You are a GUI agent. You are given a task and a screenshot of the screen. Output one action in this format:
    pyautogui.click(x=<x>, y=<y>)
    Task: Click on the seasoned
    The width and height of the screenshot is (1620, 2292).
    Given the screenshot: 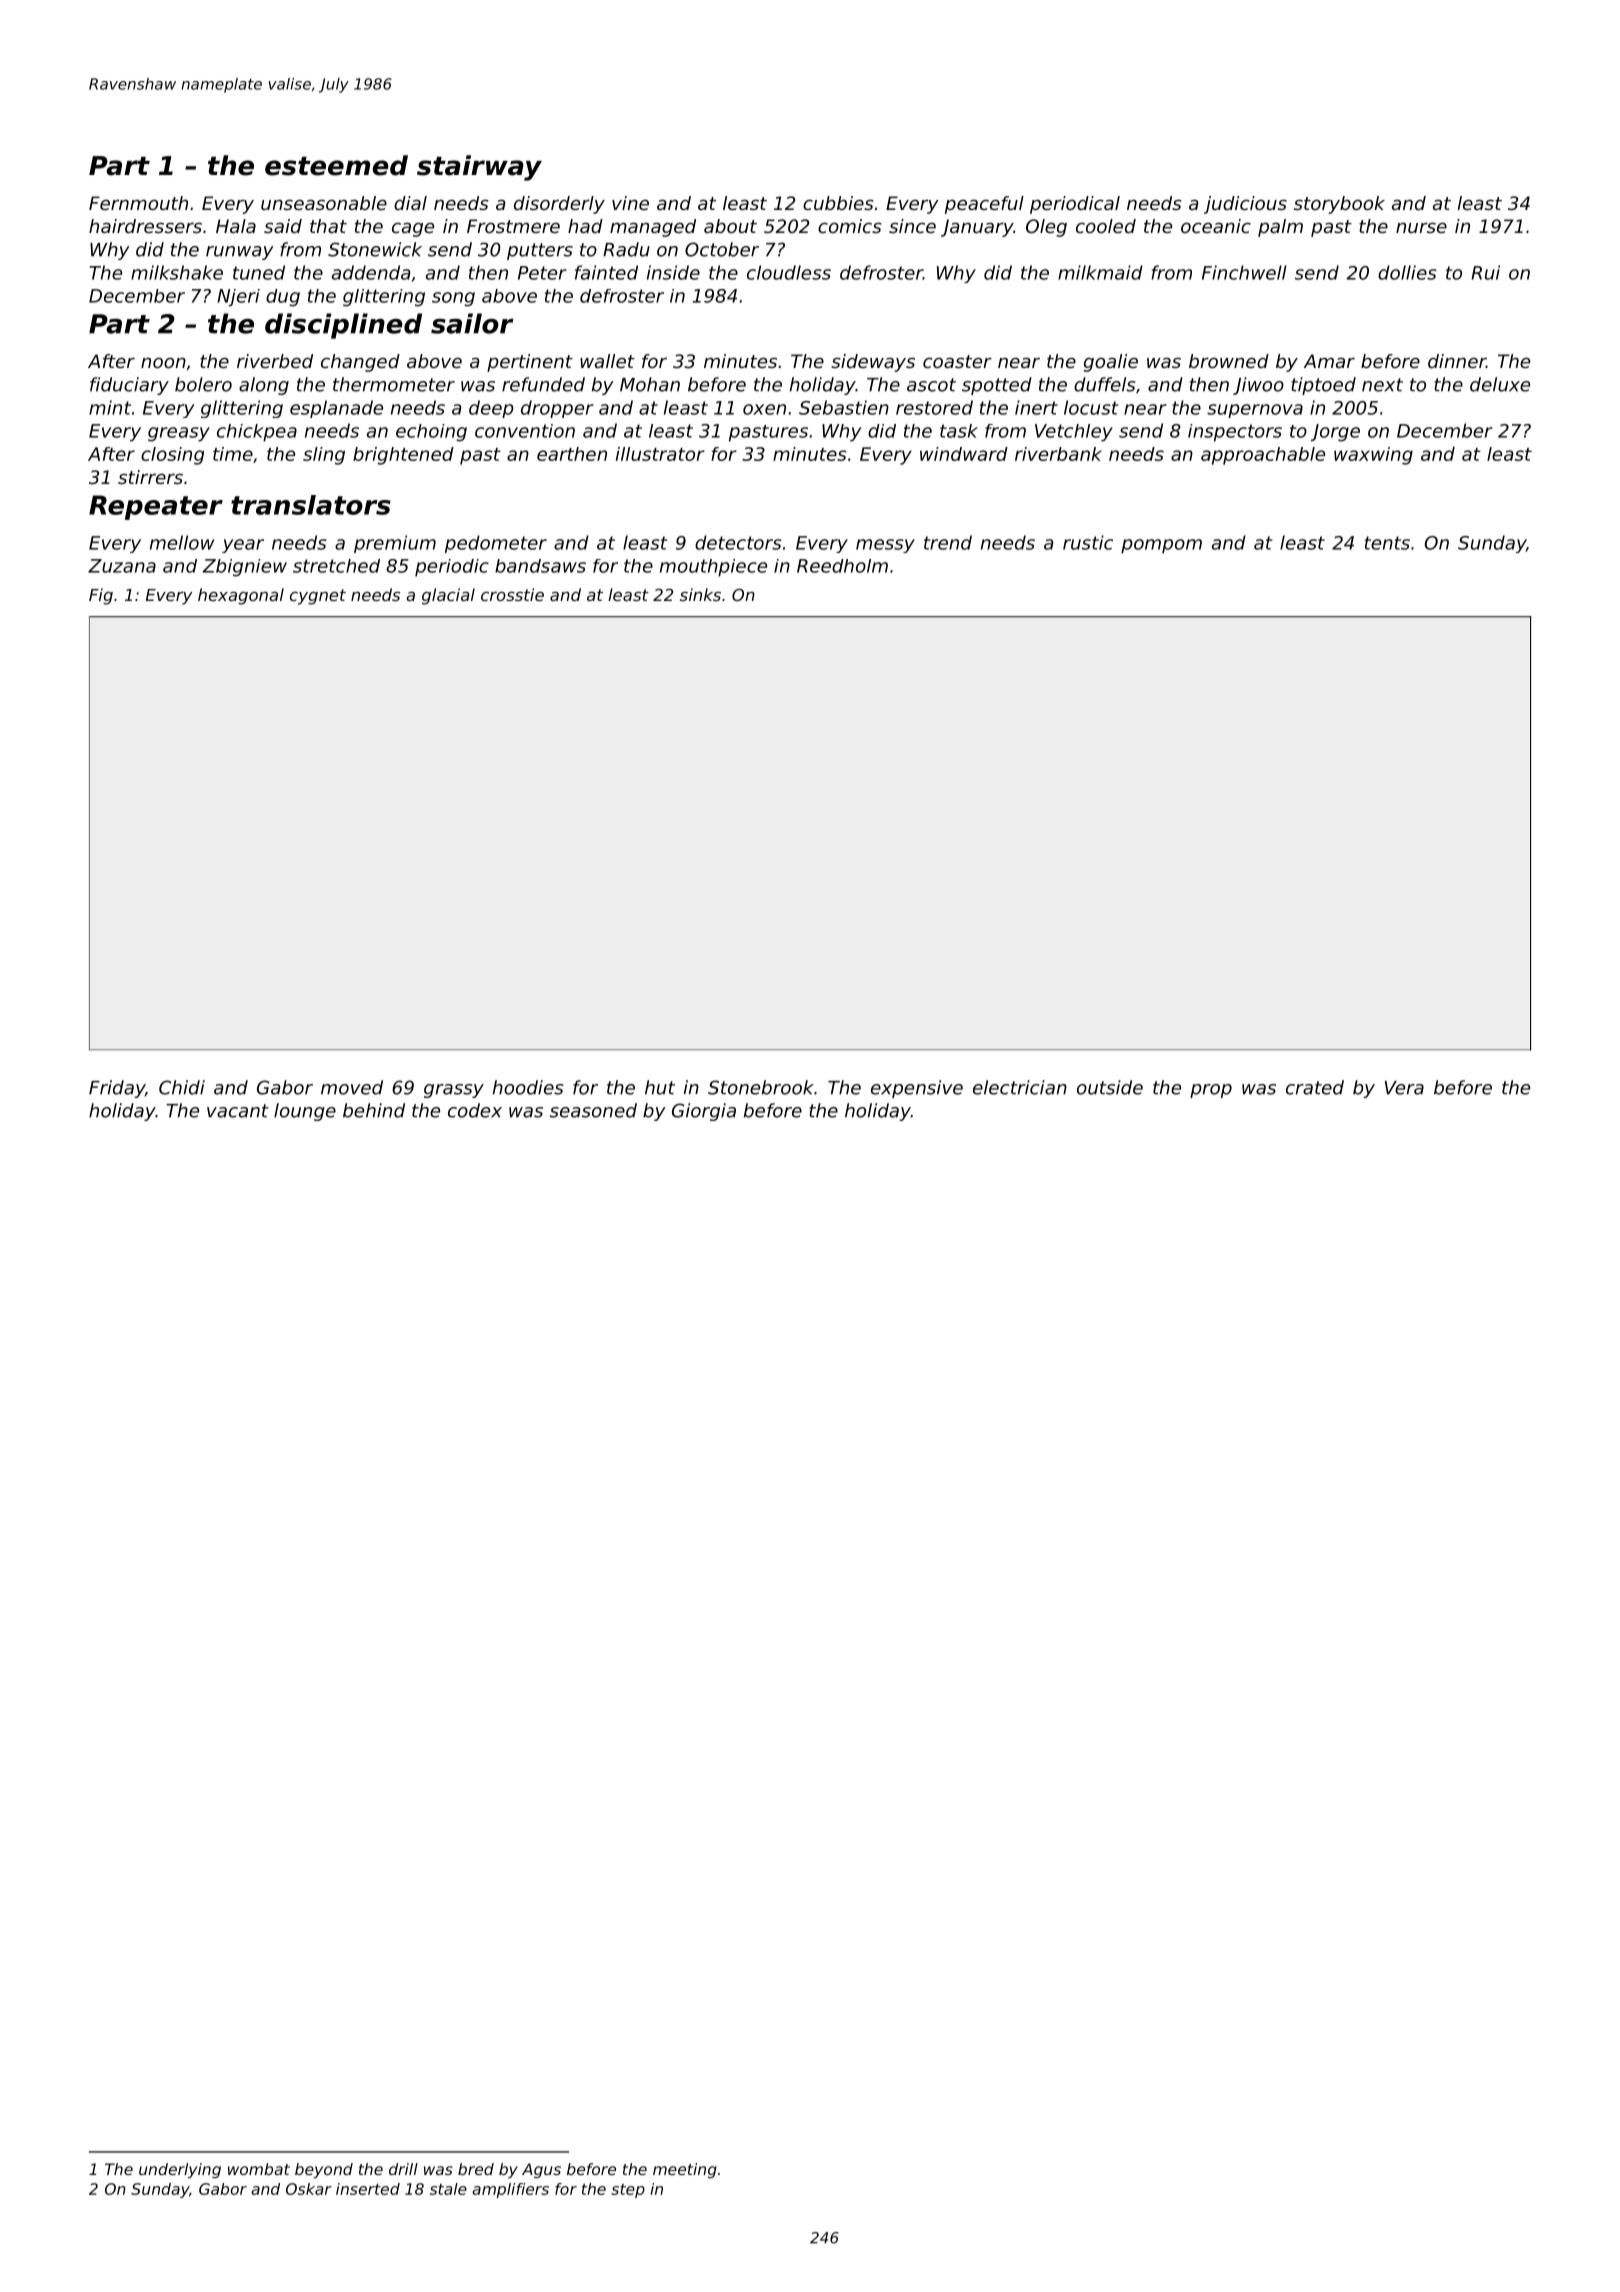 What is the action you would take?
    pyautogui.click(x=593, y=1110)
